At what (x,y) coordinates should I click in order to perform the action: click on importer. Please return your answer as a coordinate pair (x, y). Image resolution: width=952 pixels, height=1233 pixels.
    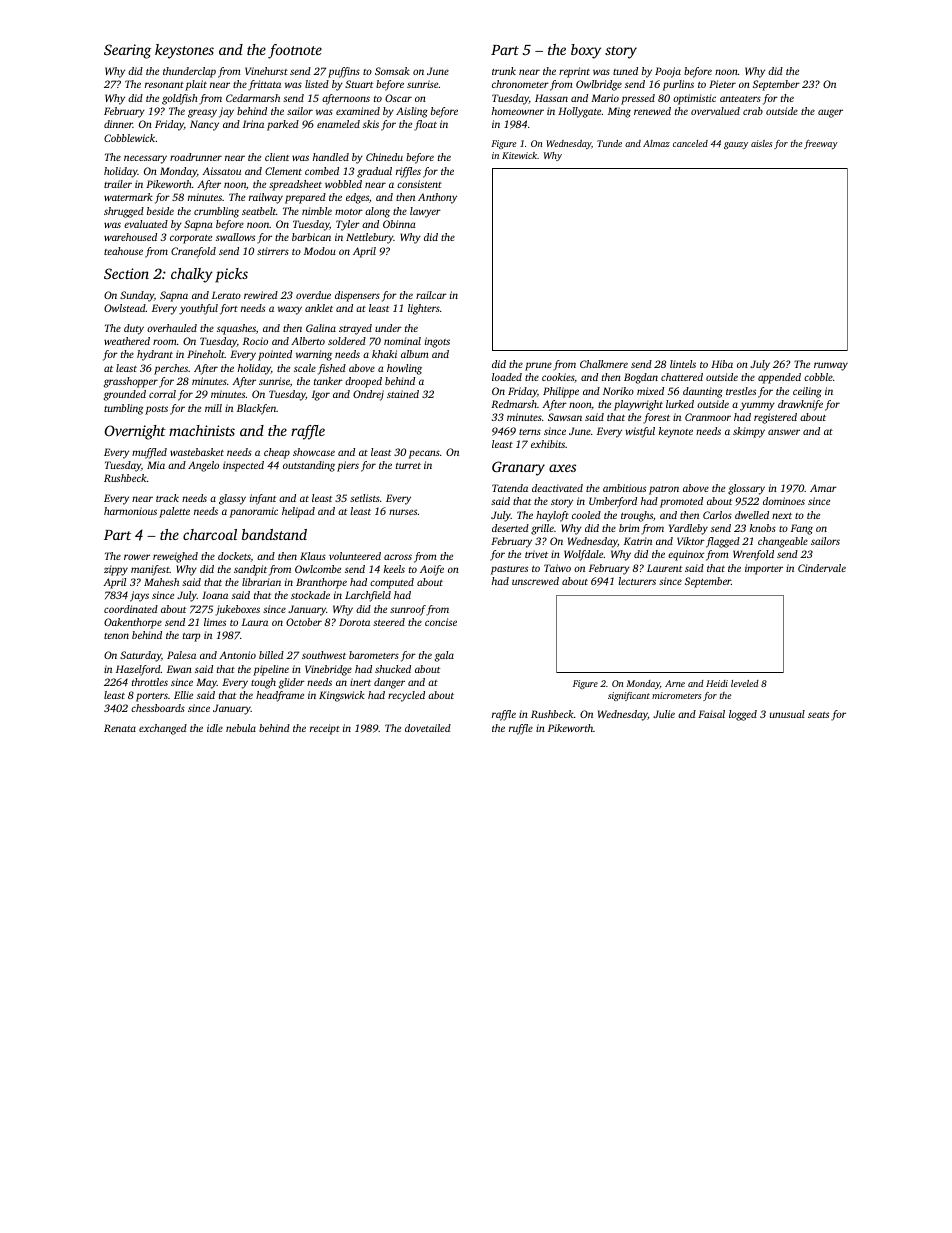
    Looking at the image, I should click on (764, 569).
